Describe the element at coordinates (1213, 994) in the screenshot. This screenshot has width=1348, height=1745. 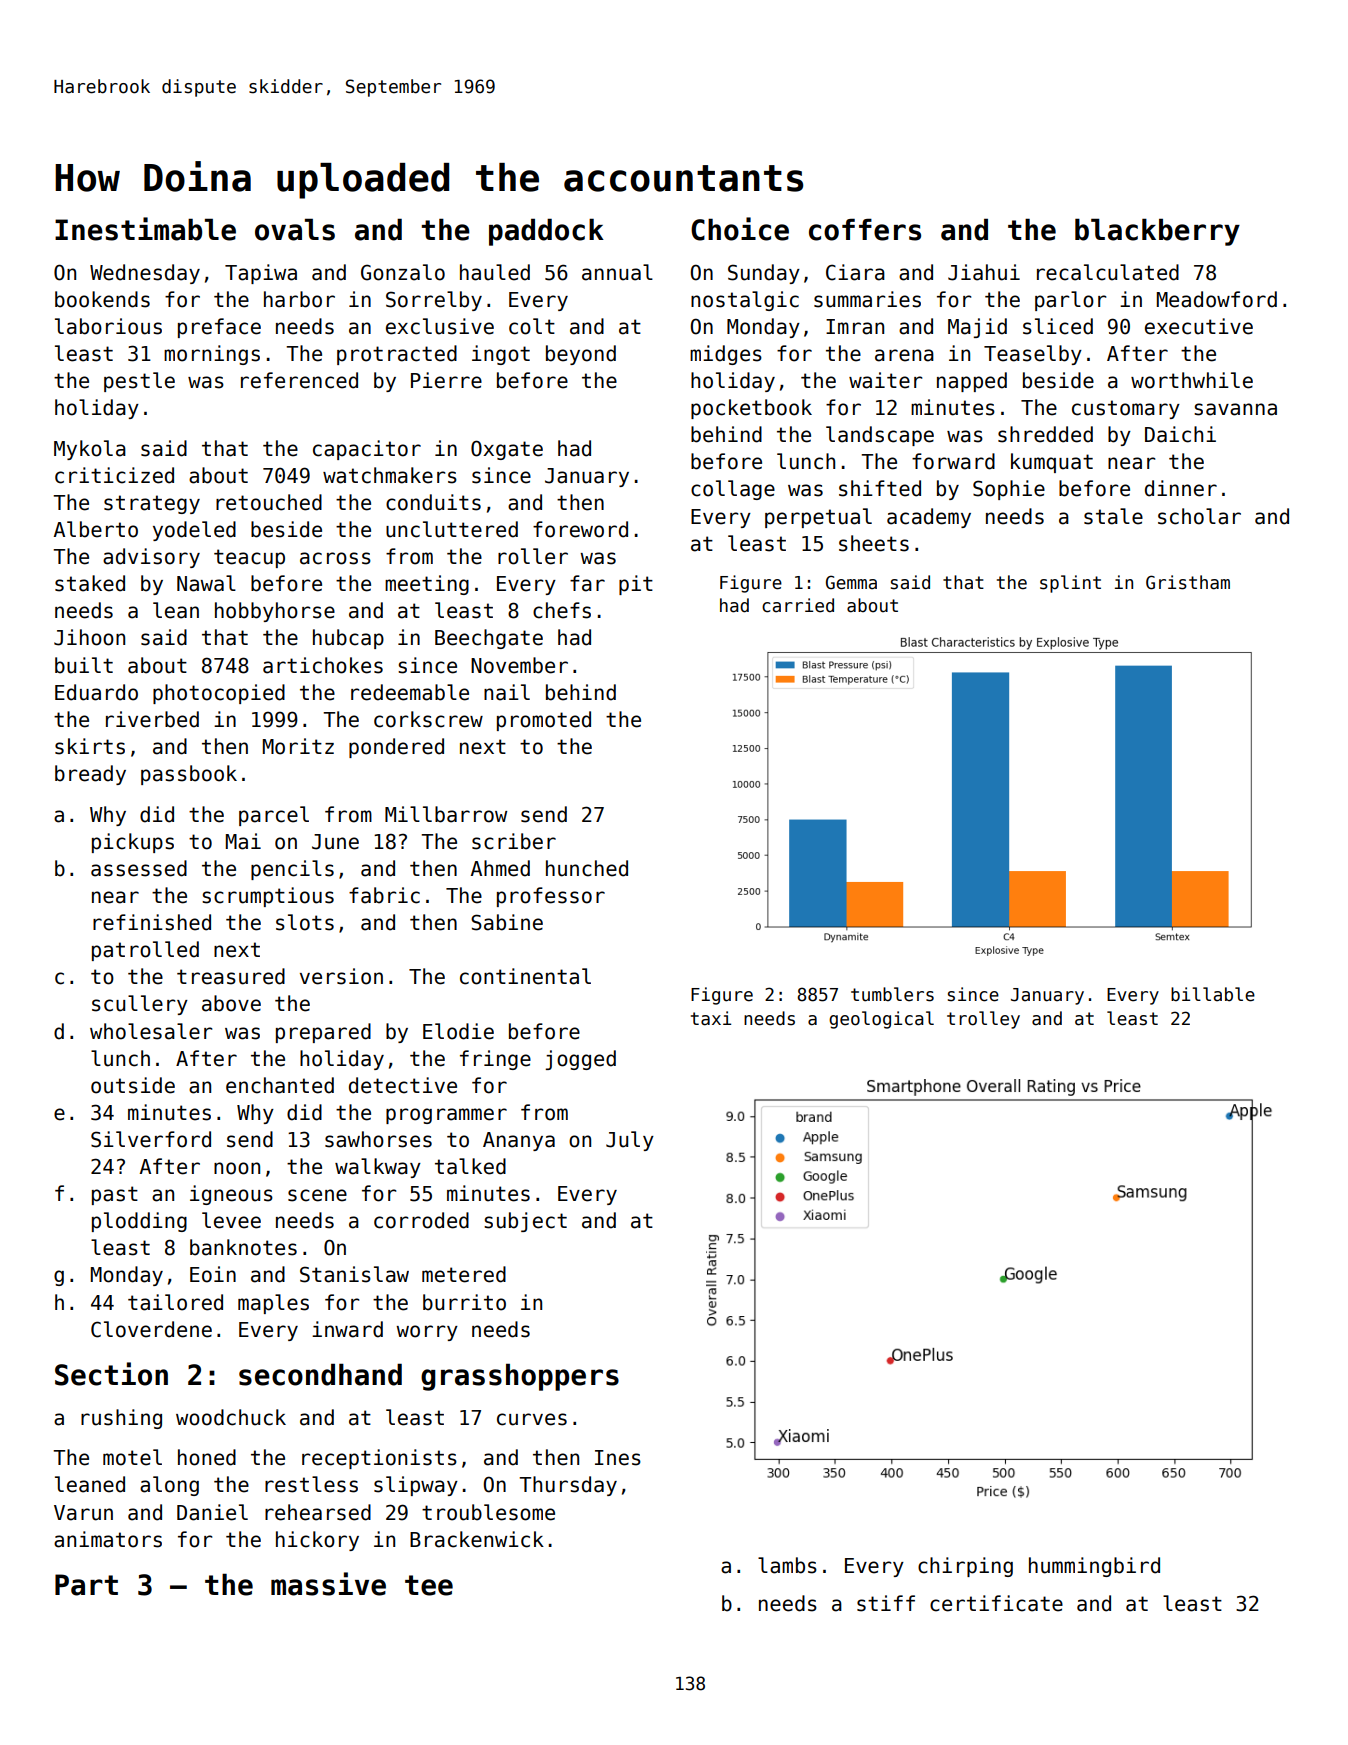
I see `billable` at that location.
